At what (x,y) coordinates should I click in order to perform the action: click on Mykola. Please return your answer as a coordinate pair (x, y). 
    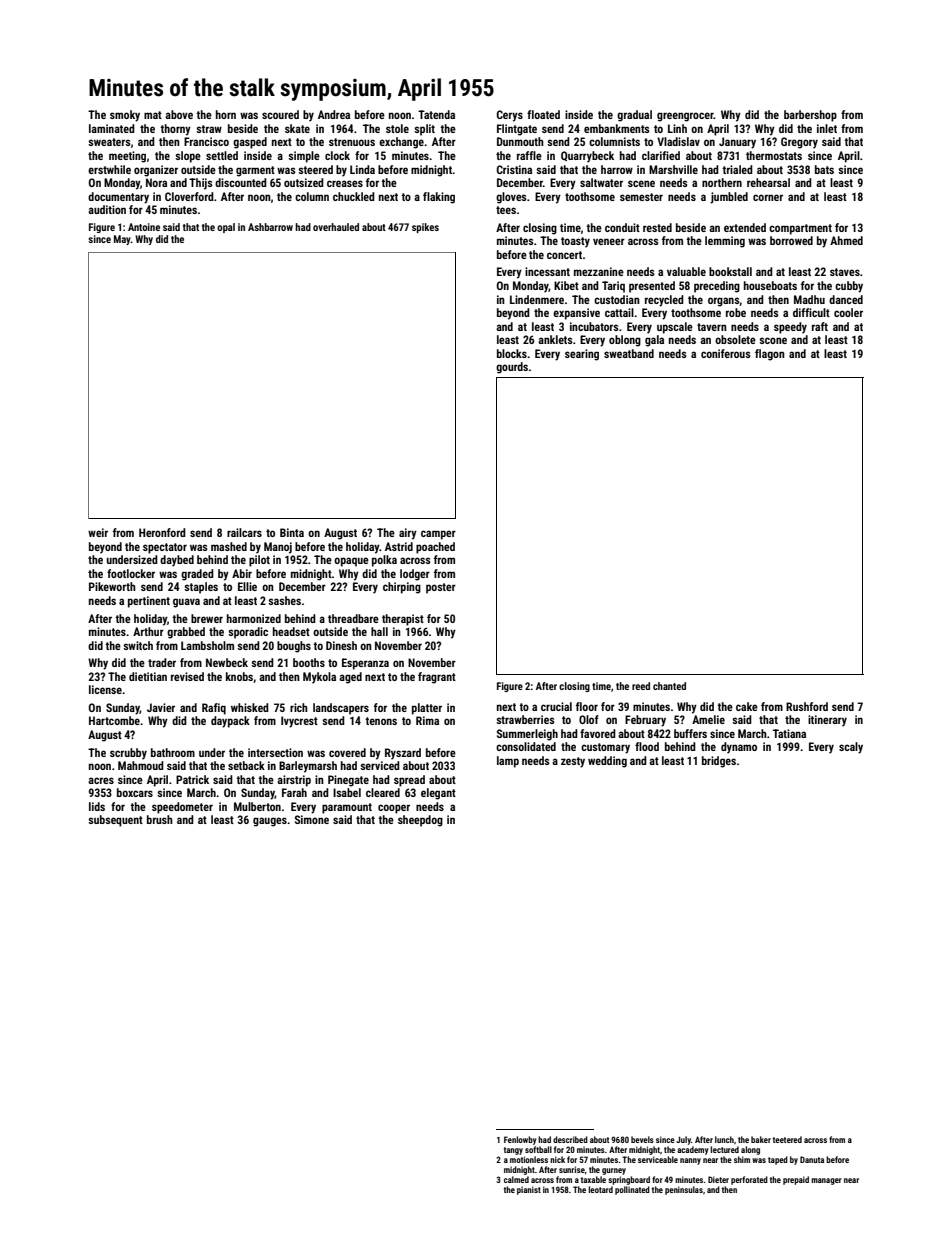
    Looking at the image, I should click on (319, 678).
